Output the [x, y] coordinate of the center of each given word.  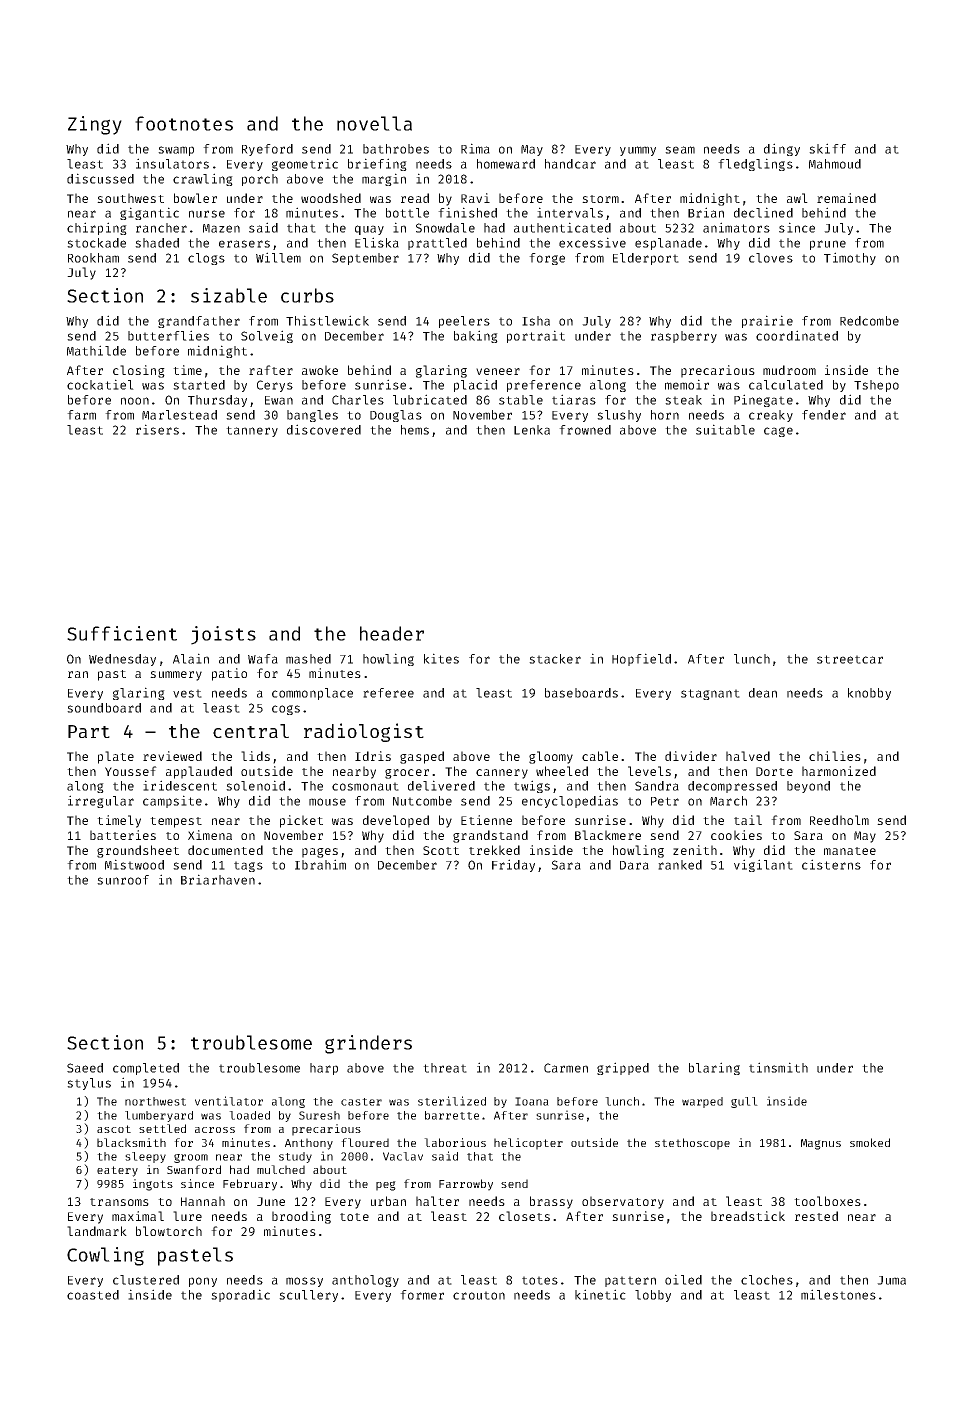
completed [146, 1069]
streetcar [850, 659]
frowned [585, 430]
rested [816, 1216]
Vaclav [403, 1156]
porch [260, 180]
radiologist [364, 732]
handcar [570, 164]
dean [763, 693]
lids [255, 756]
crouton [479, 1295]
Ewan [279, 400]
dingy [782, 149]
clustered [146, 1280]
